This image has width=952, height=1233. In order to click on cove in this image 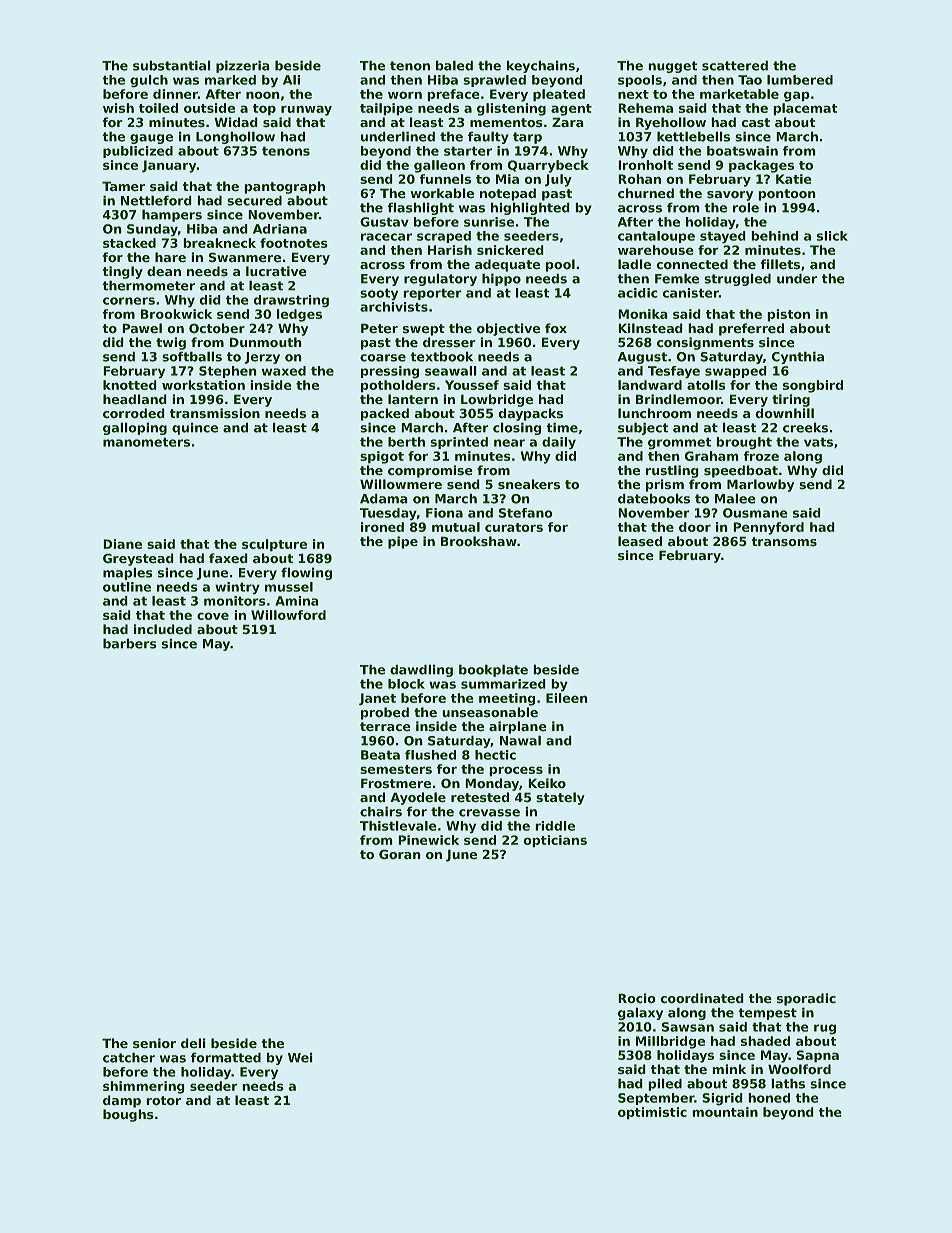, I will do `click(213, 616)`.
